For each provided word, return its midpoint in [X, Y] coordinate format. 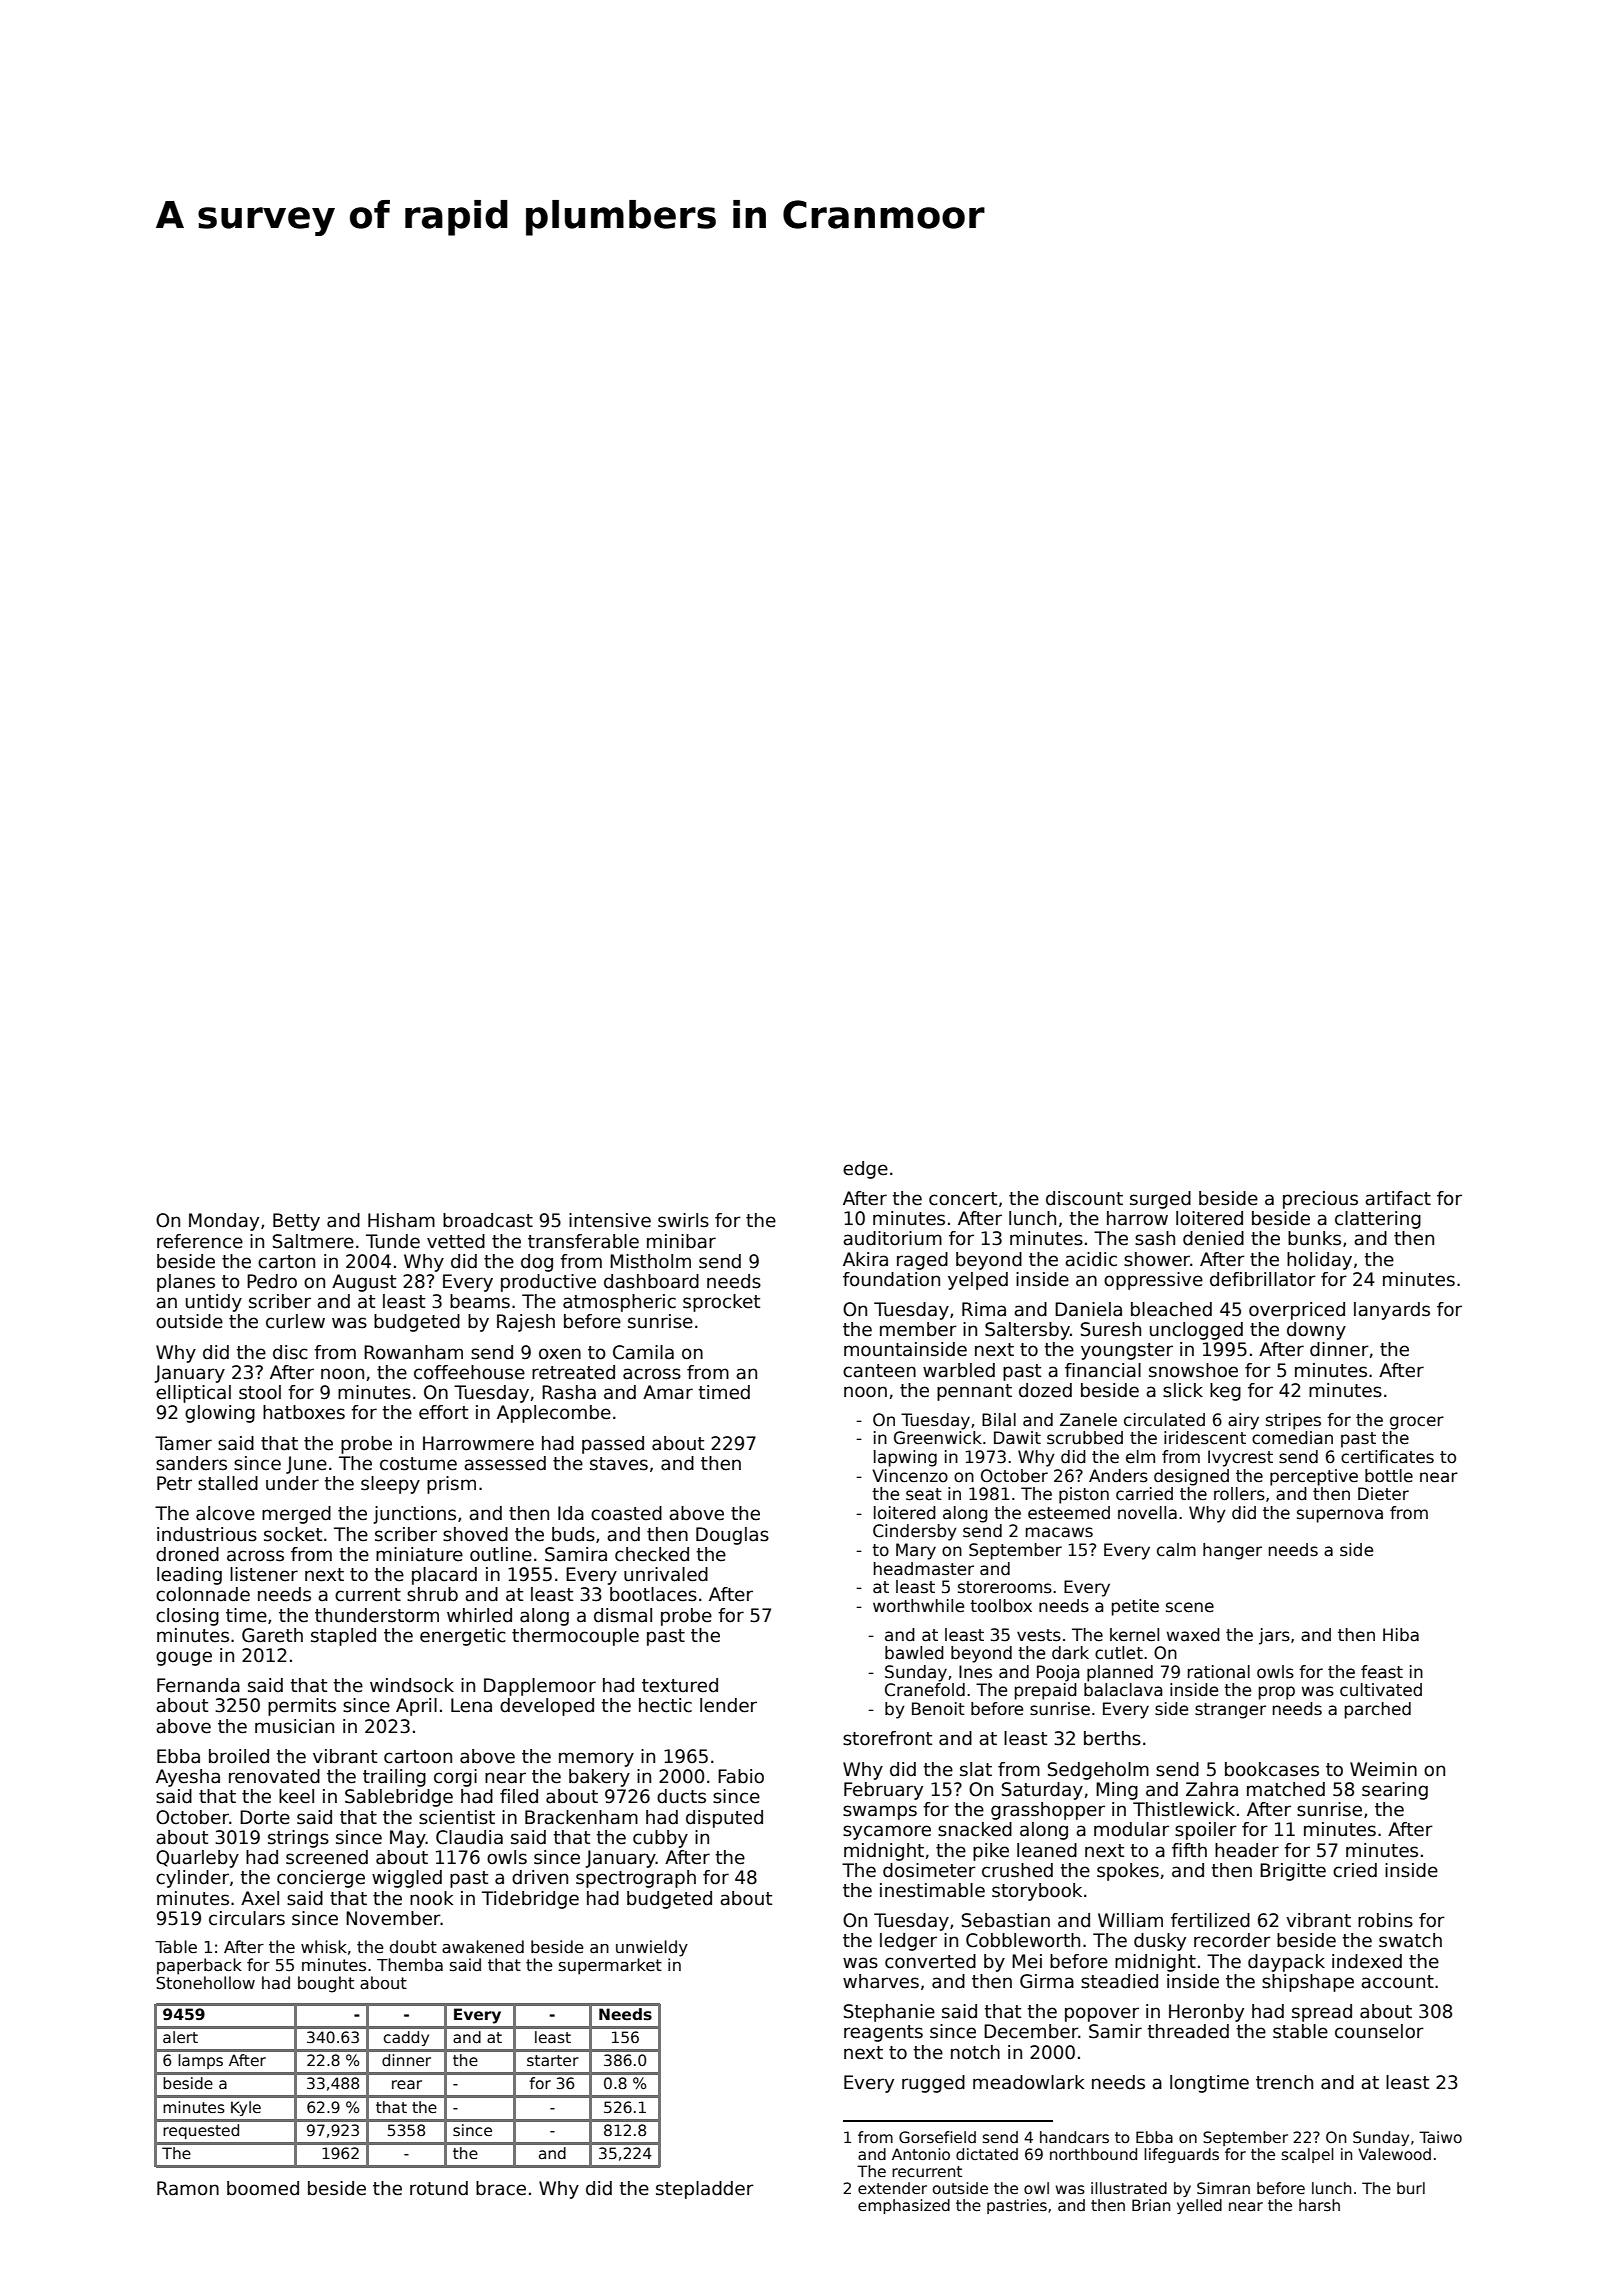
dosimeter [929, 1870]
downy [1316, 1331]
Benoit [938, 1709]
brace [501, 2188]
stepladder [705, 2190]
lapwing [905, 1458]
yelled [1199, 2206]
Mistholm [650, 1261]
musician [294, 1726]
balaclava [1123, 1690]
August [364, 1283]
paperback [199, 1966]
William [1130, 1920]
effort [443, 1412]
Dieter [1383, 1493]
